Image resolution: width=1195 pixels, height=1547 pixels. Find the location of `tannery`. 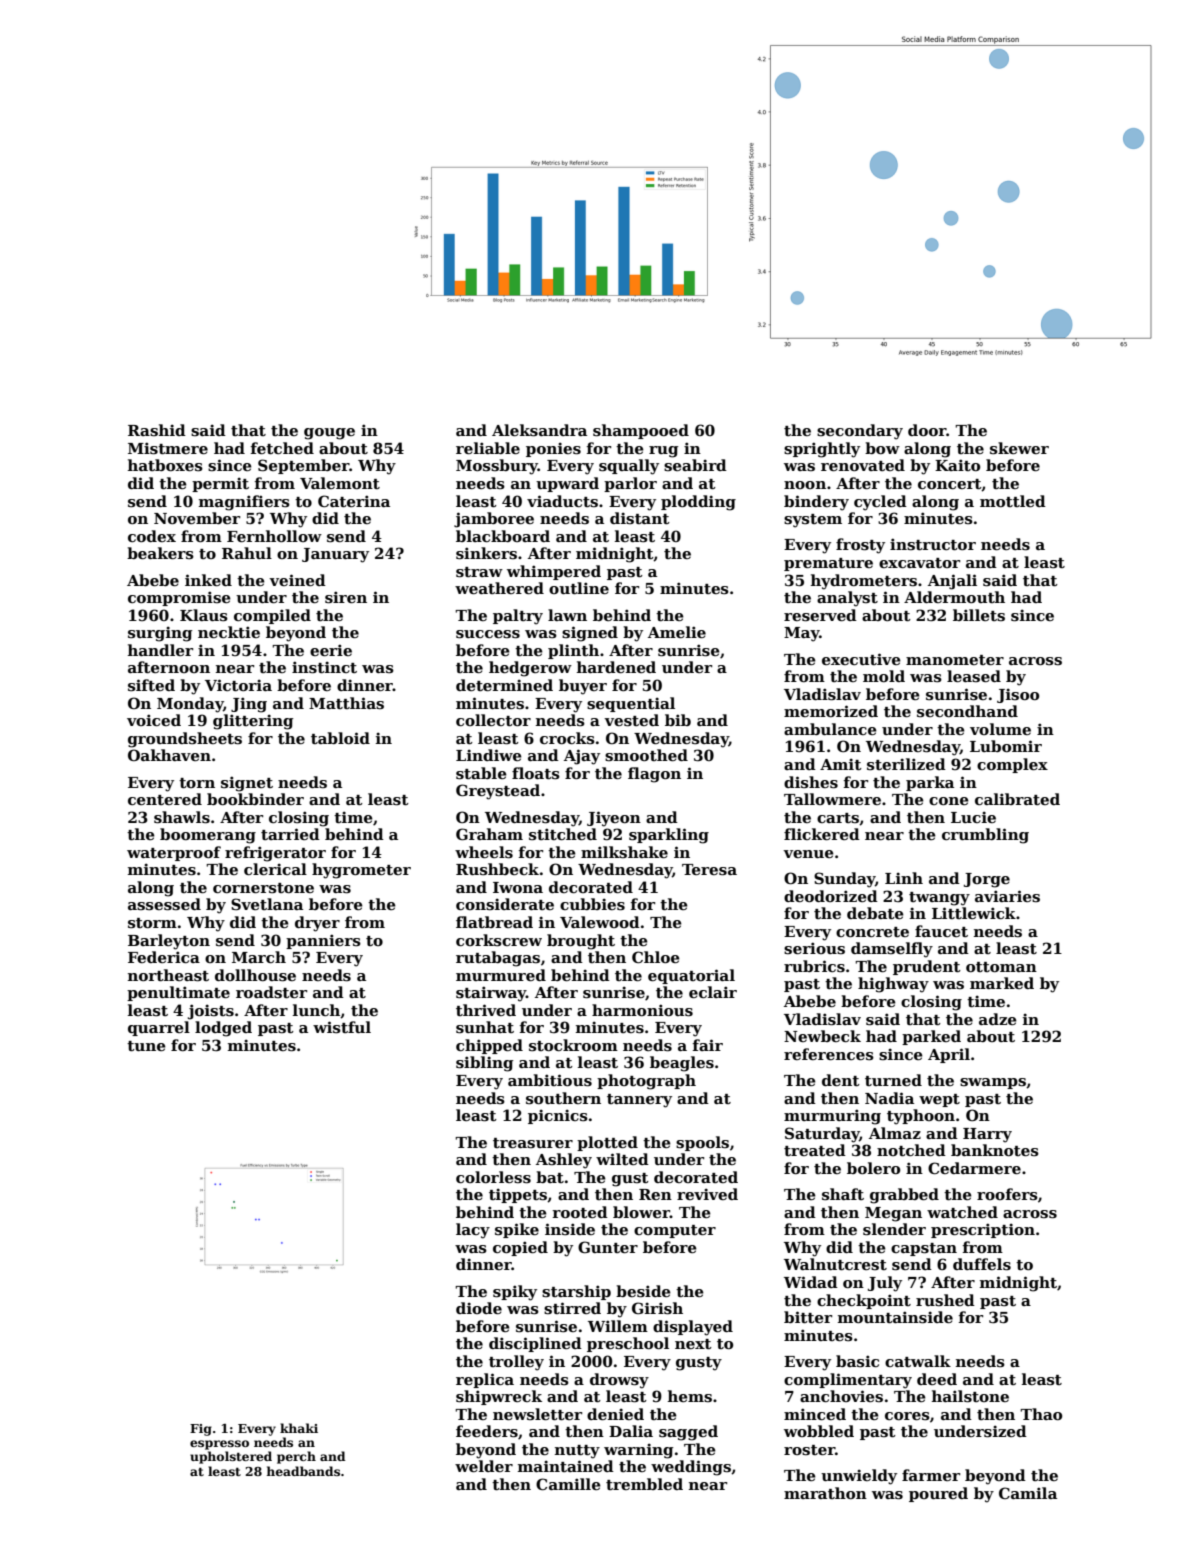

tannery is located at coordinates (639, 1101).
